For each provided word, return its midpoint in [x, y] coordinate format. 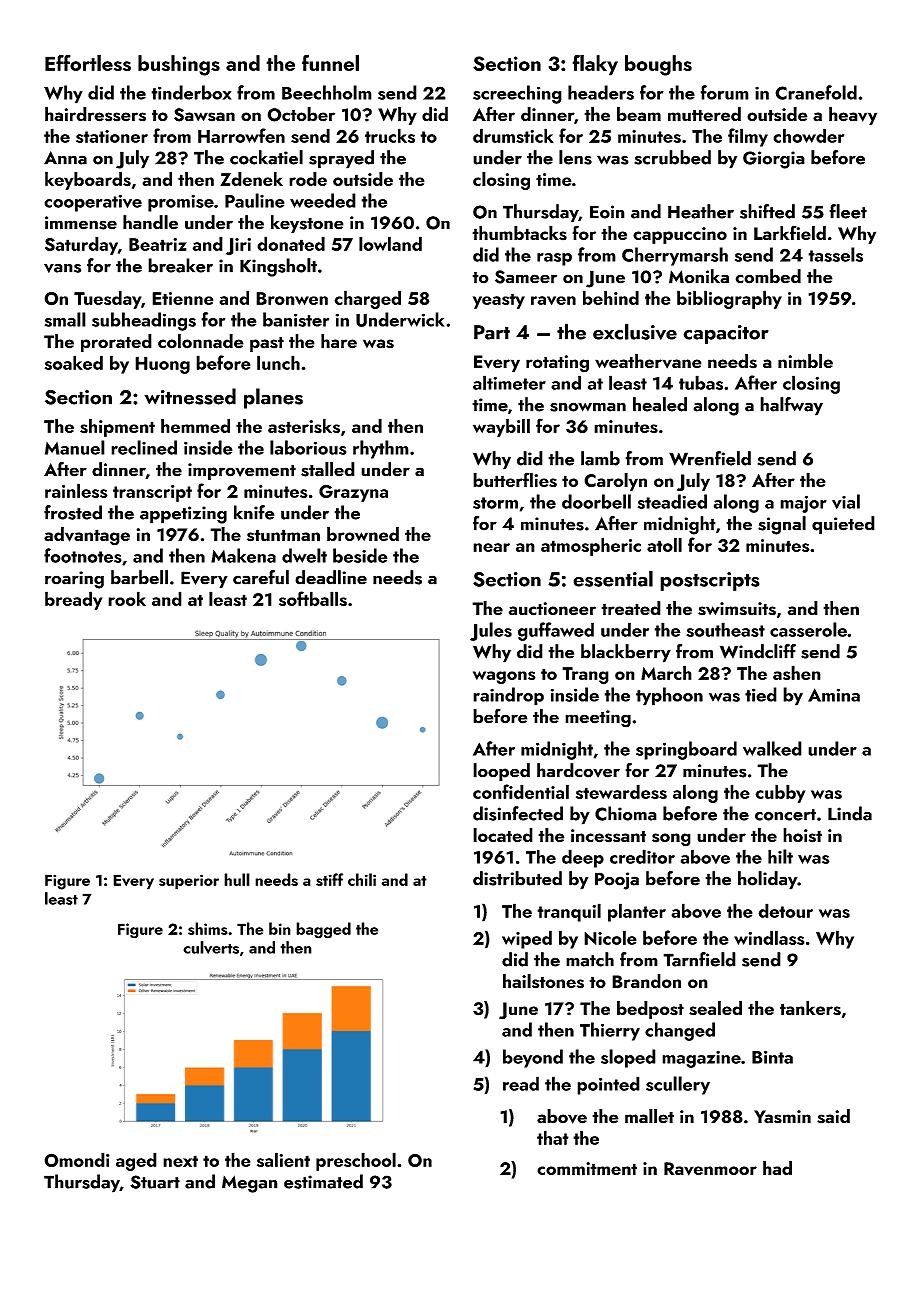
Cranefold [816, 92]
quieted [843, 525]
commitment [587, 1168]
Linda [850, 813]
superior [189, 882]
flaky [595, 65]
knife [254, 512]
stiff [329, 879]
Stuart [155, 1182]
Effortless [88, 63]
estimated [323, 1181]
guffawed [556, 631]
